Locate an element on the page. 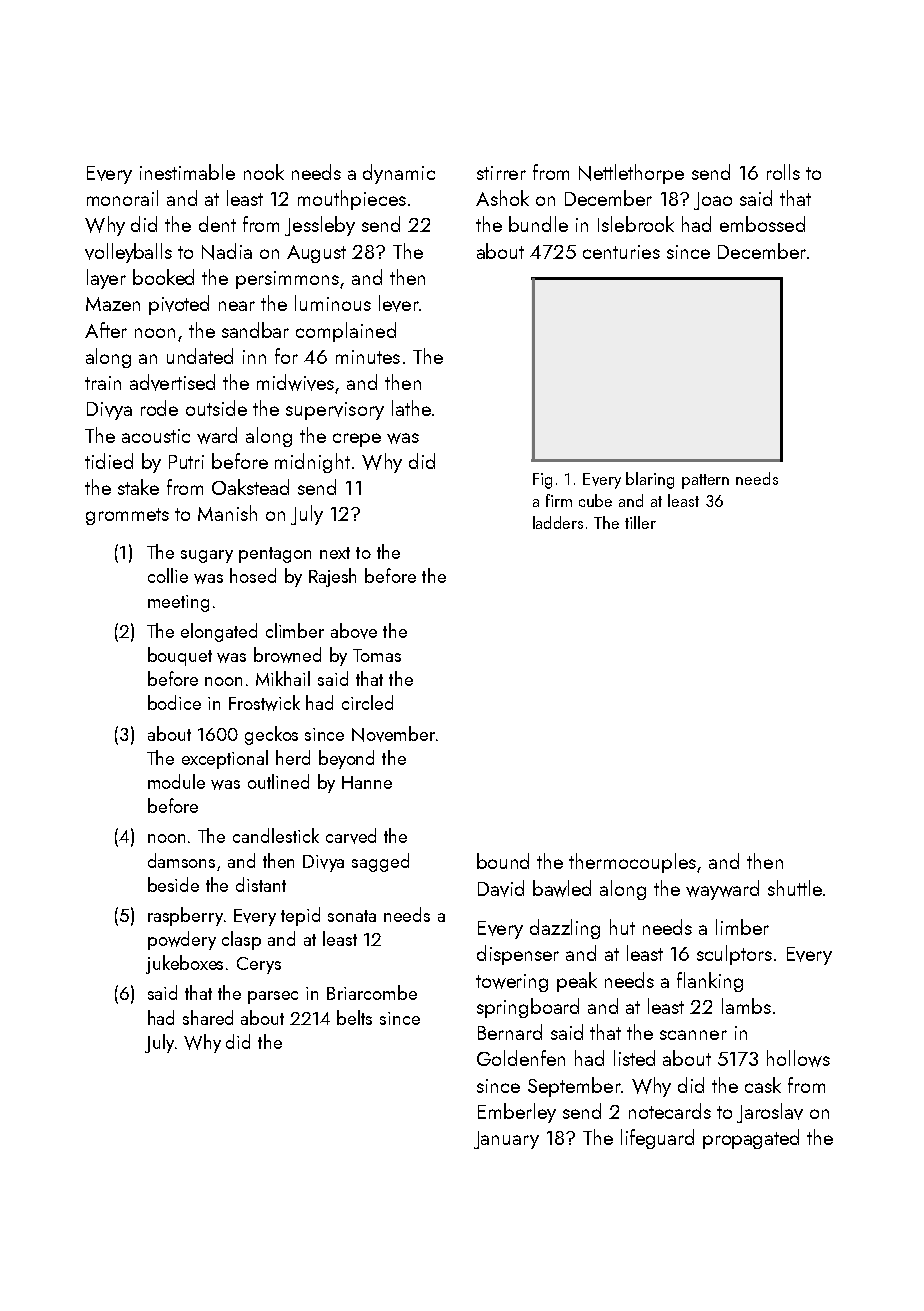 This document has width=924, height=1311. stirrer is located at coordinates (501, 173).
